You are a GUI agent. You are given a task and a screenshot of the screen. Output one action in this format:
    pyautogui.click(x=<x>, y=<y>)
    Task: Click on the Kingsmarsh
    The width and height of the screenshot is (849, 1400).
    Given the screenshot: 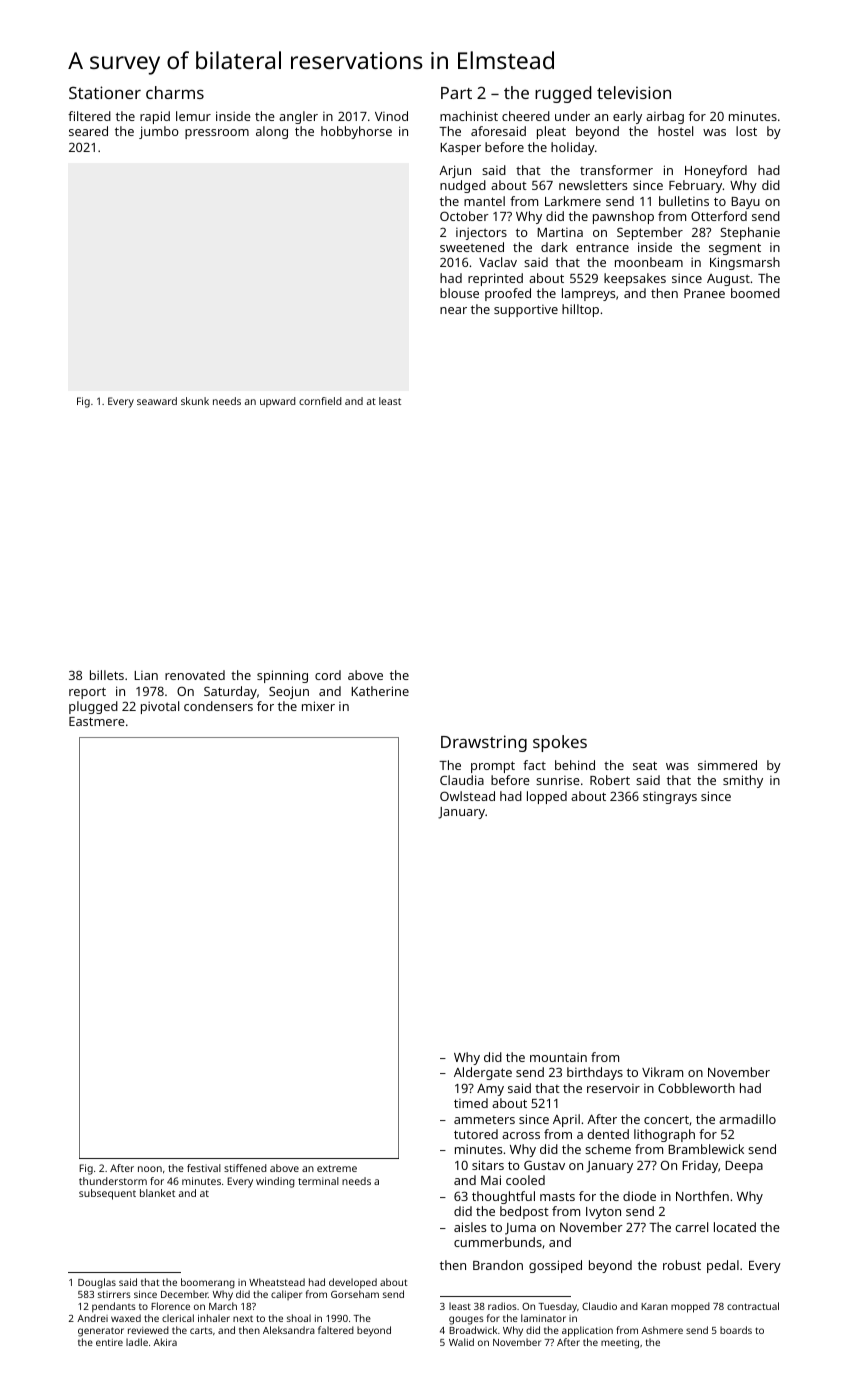 What is the action you would take?
    pyautogui.click(x=745, y=263)
